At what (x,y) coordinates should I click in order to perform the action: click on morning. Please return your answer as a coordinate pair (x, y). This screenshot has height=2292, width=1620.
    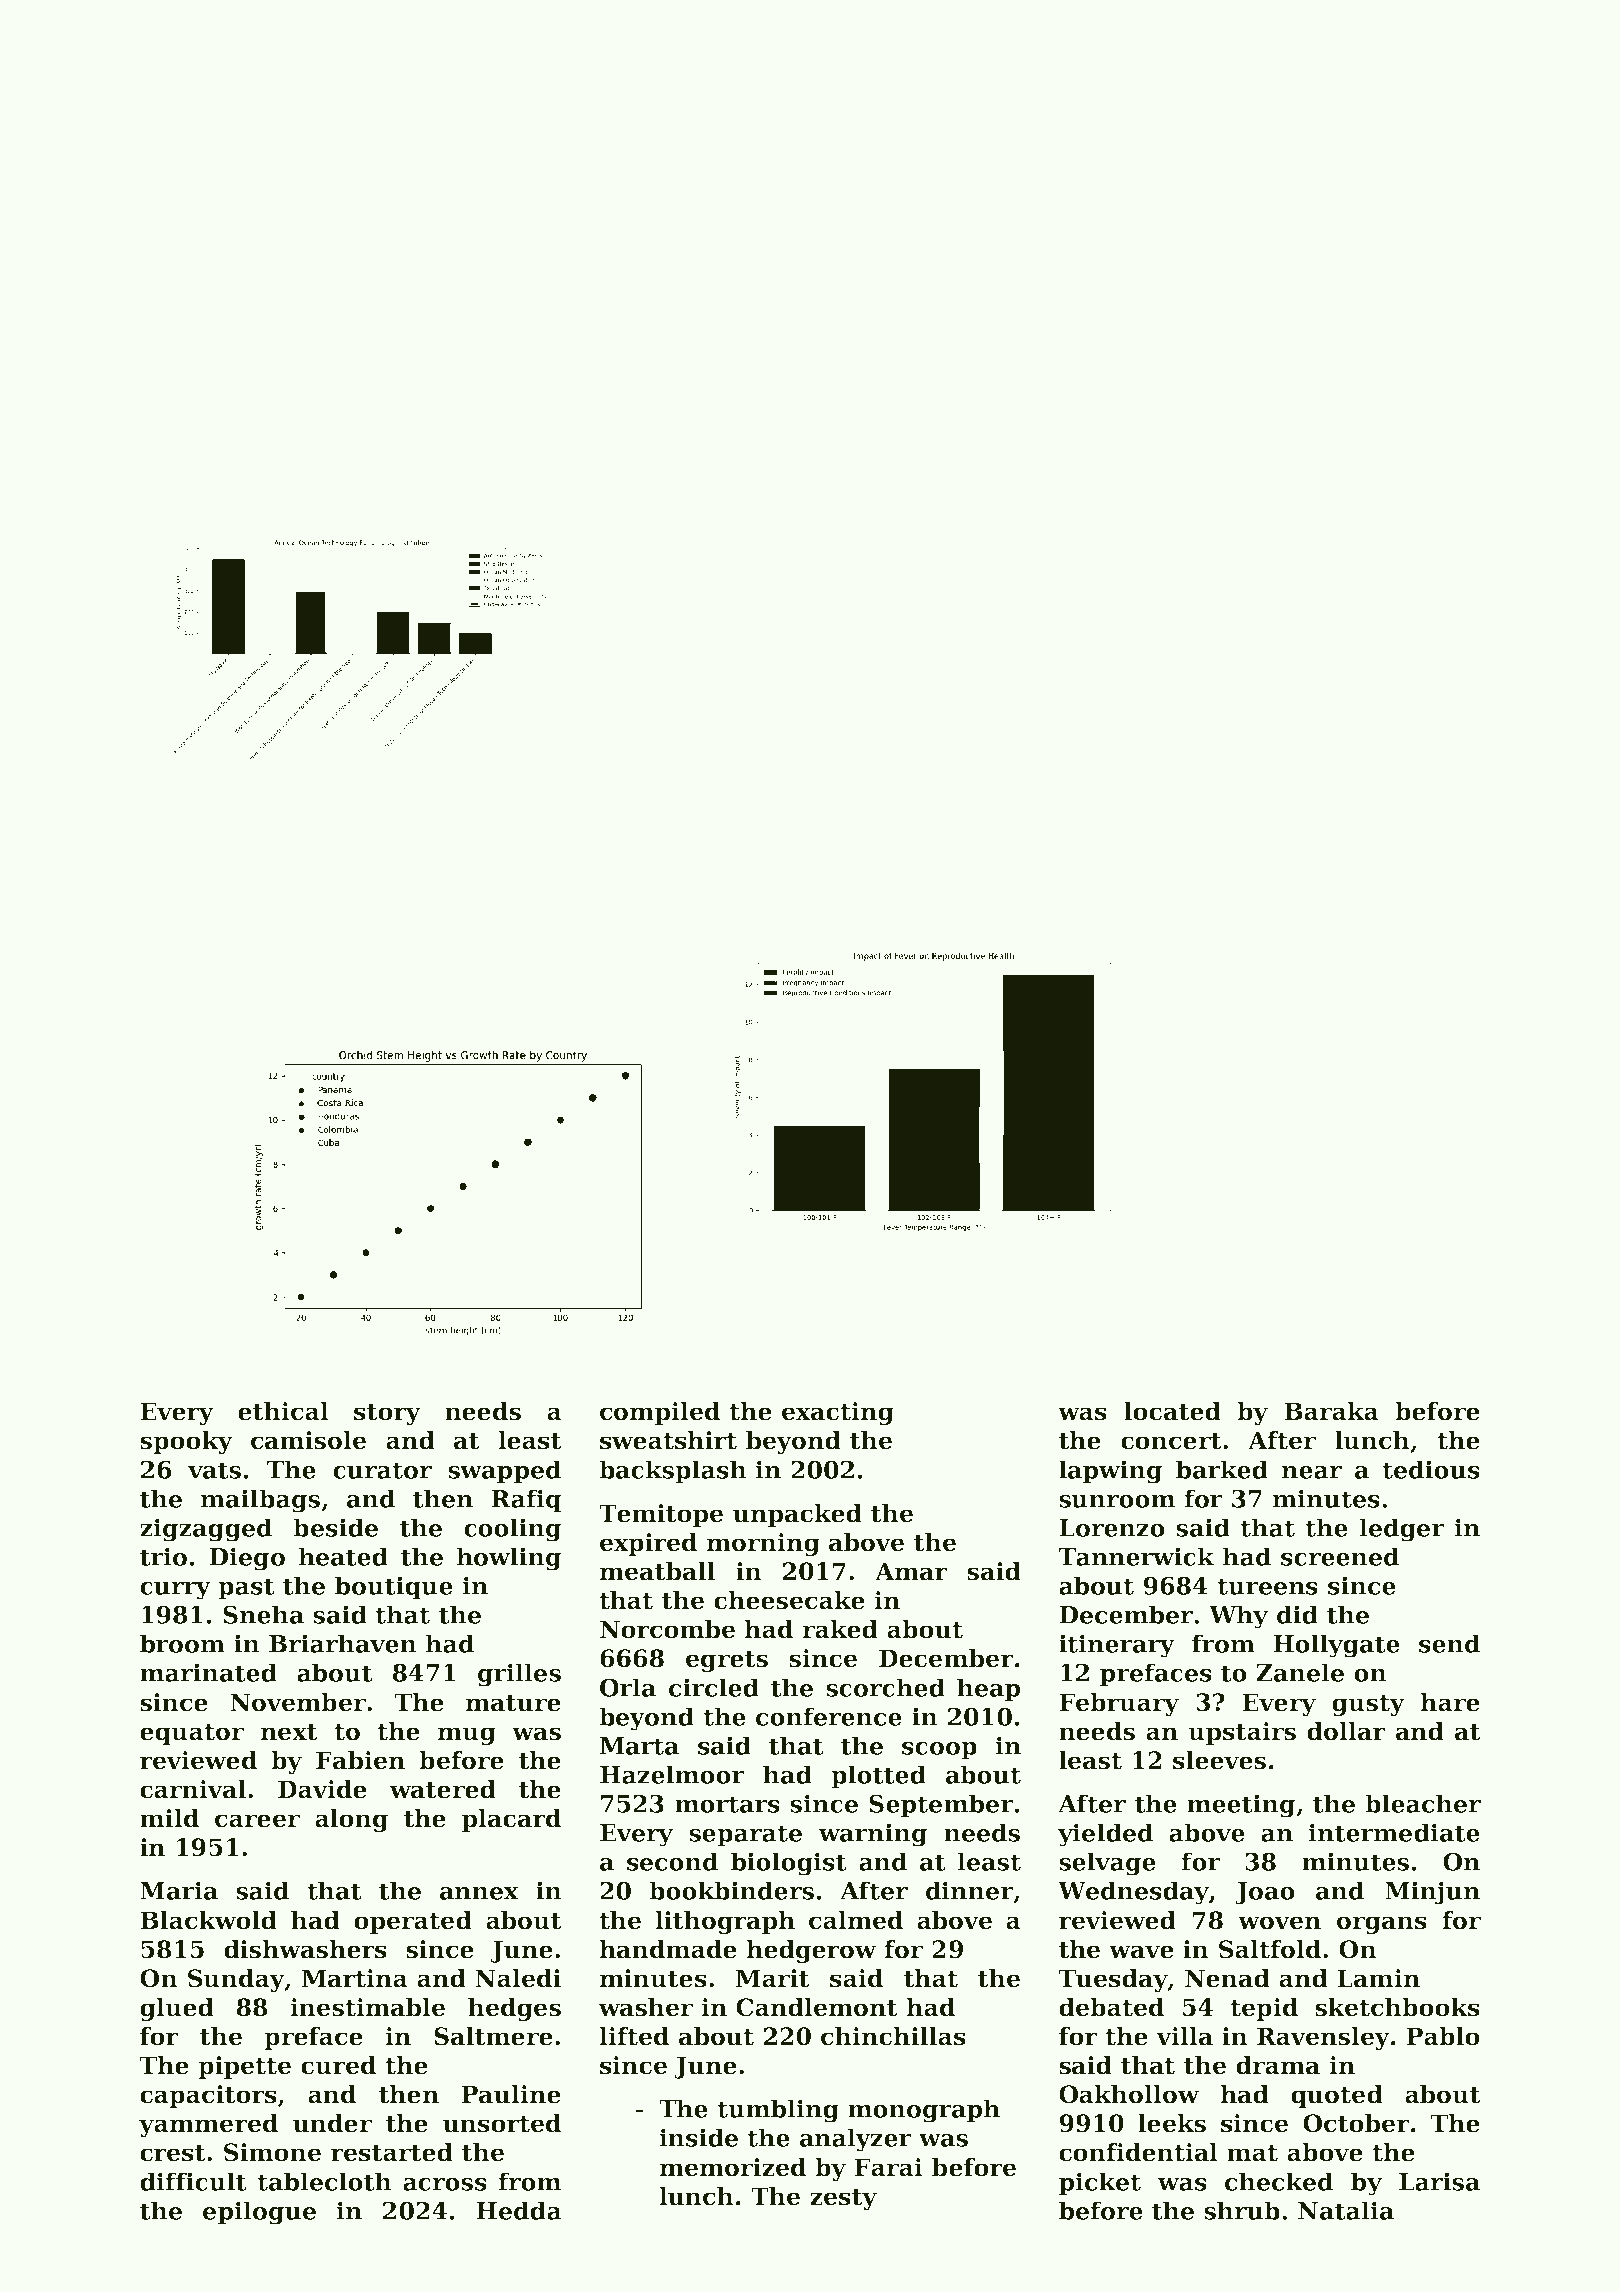
    Looking at the image, I should click on (763, 1544).
